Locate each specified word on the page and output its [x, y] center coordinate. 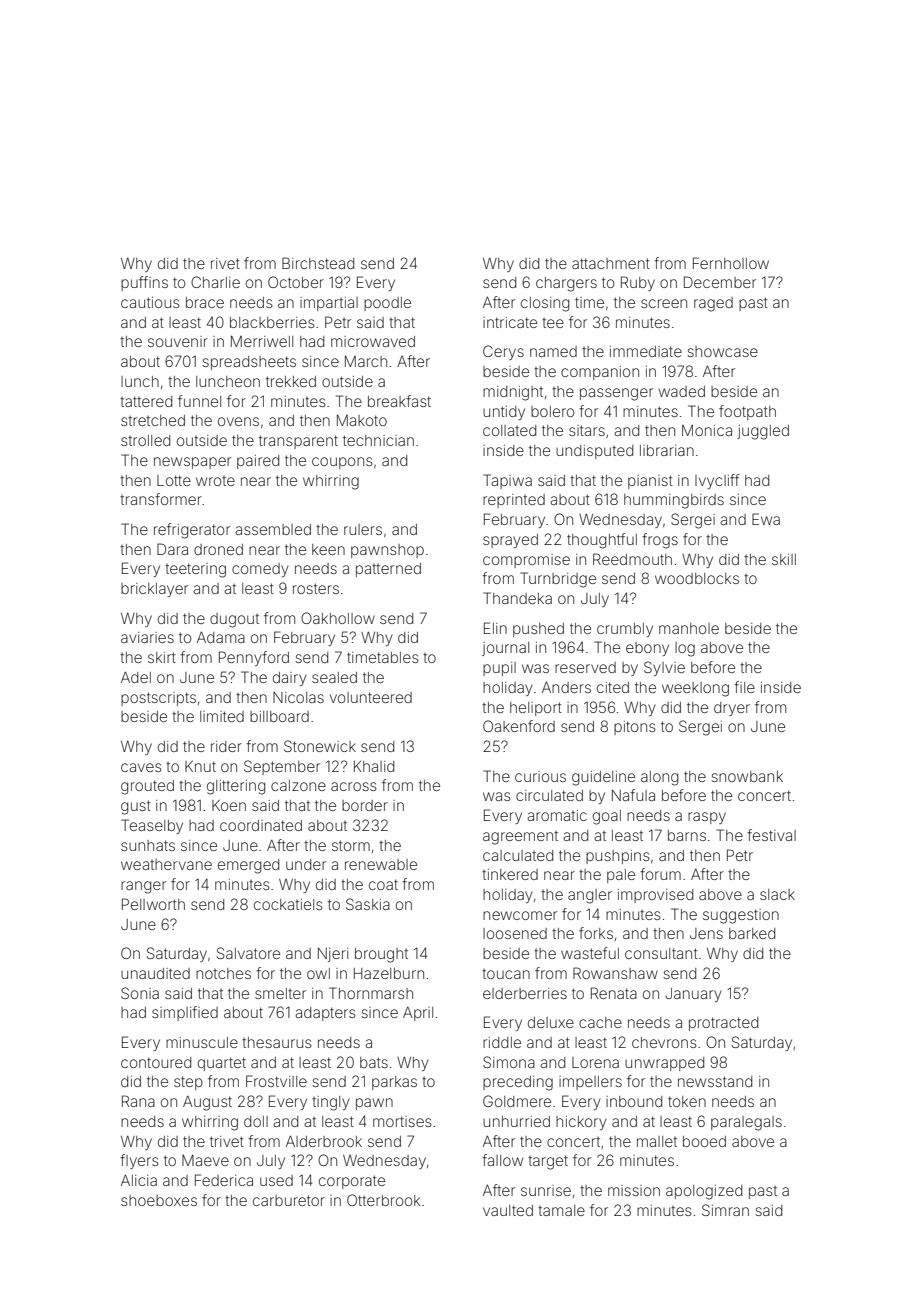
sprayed [510, 541]
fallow [502, 1160]
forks [596, 933]
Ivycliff [717, 481]
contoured [156, 1062]
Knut [200, 766]
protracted [723, 1024]
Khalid [374, 766]
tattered [146, 401]
